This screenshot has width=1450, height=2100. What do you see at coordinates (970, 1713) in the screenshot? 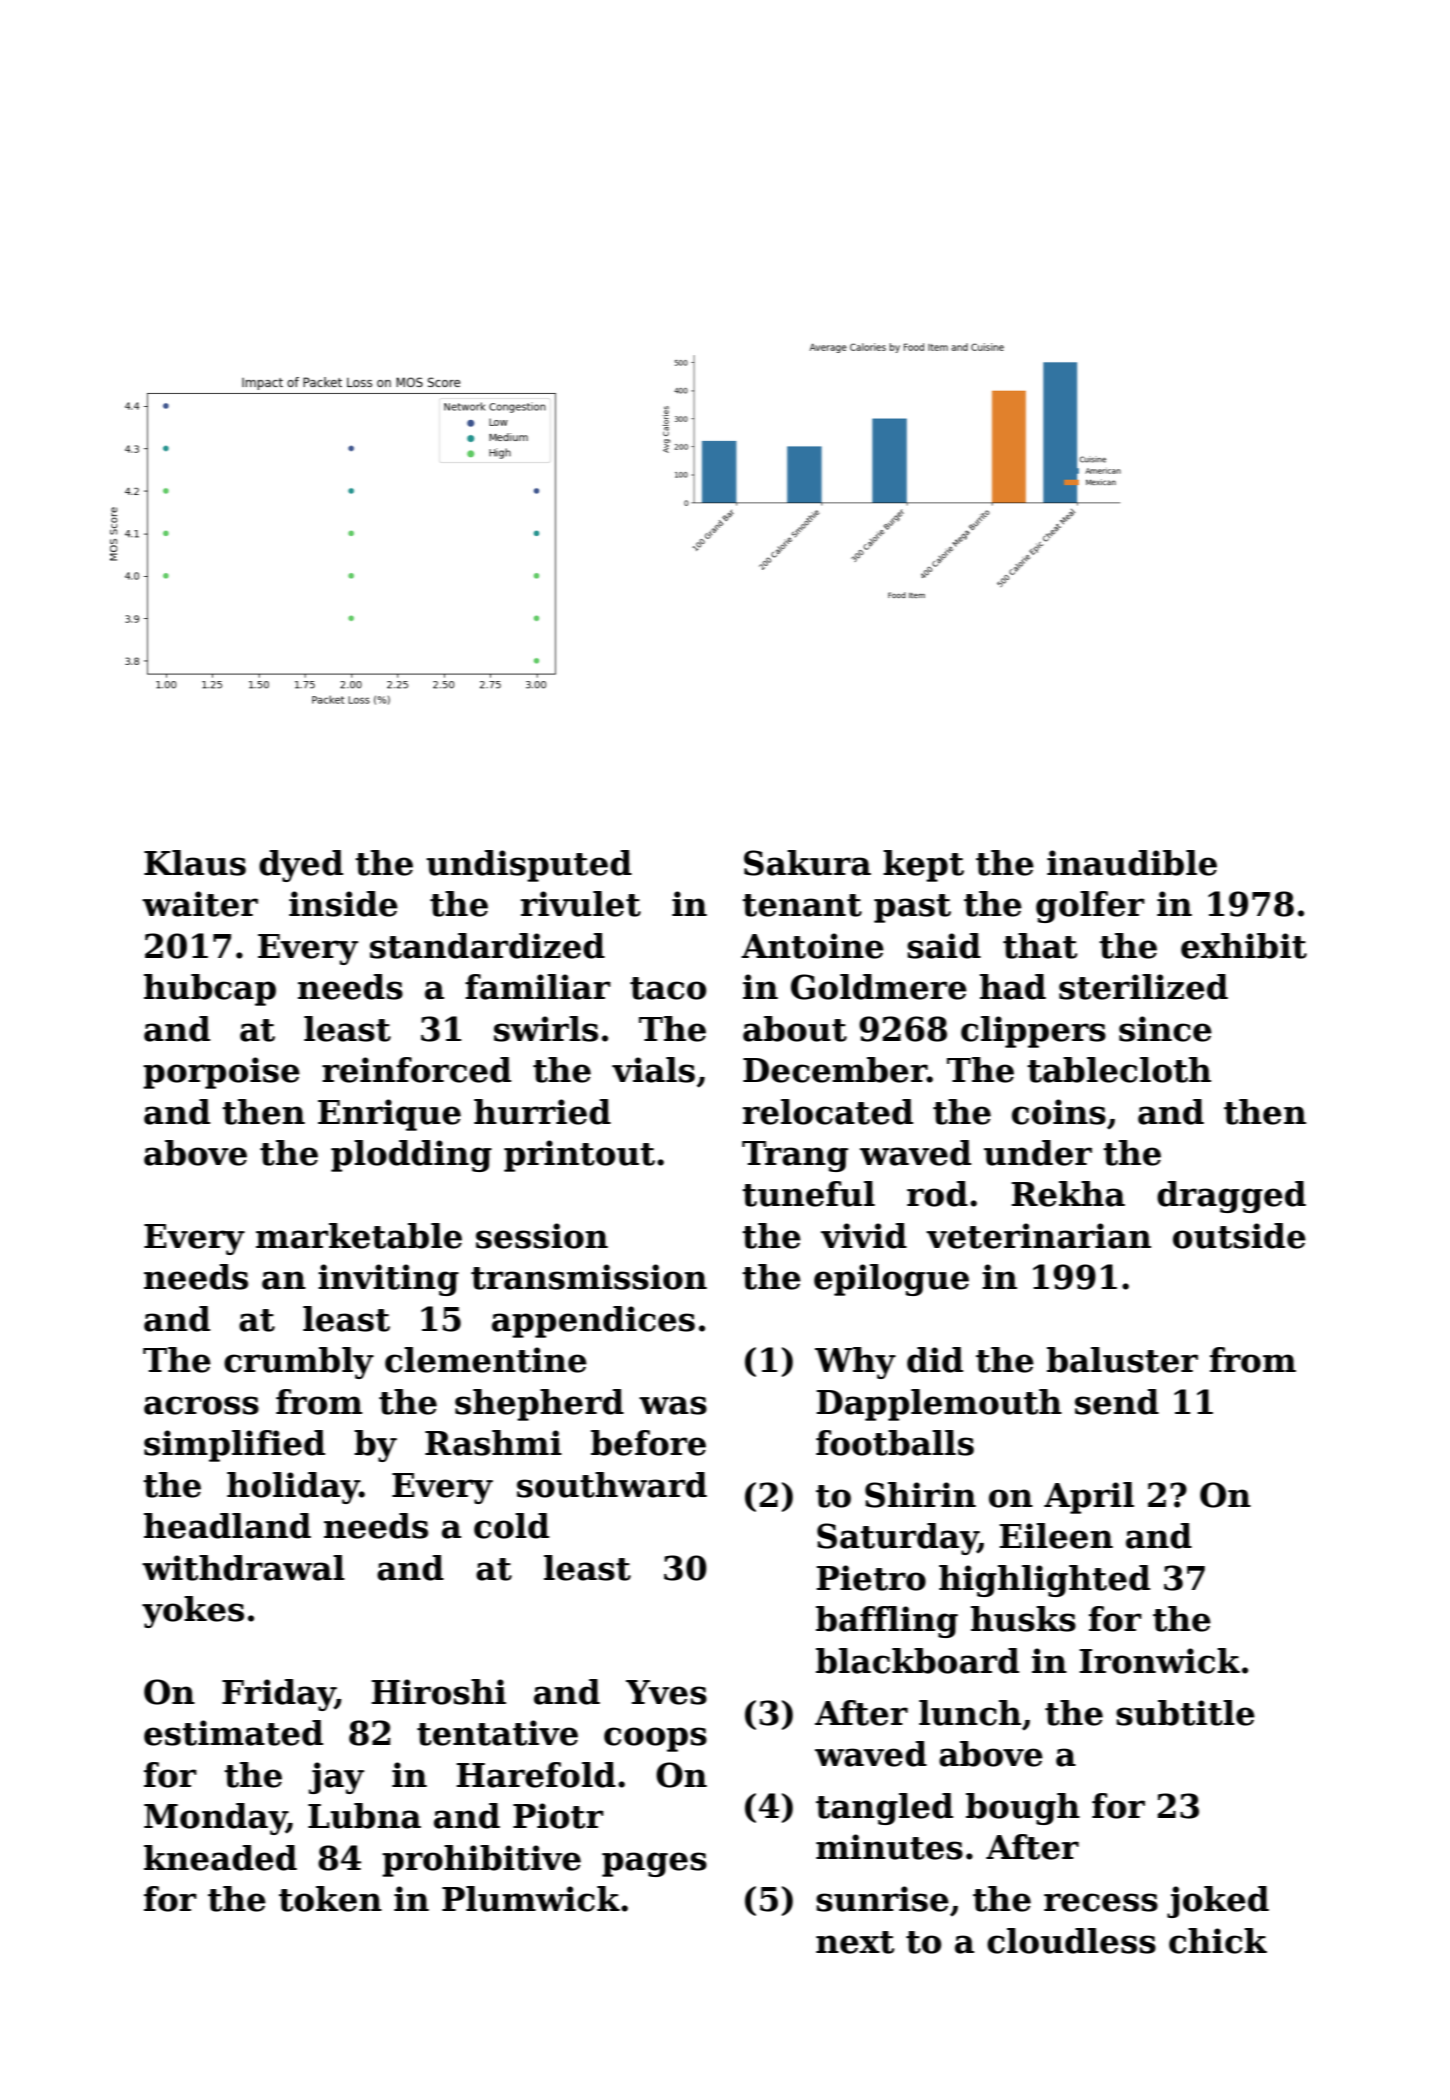
I see `lunch` at bounding box center [970, 1713].
